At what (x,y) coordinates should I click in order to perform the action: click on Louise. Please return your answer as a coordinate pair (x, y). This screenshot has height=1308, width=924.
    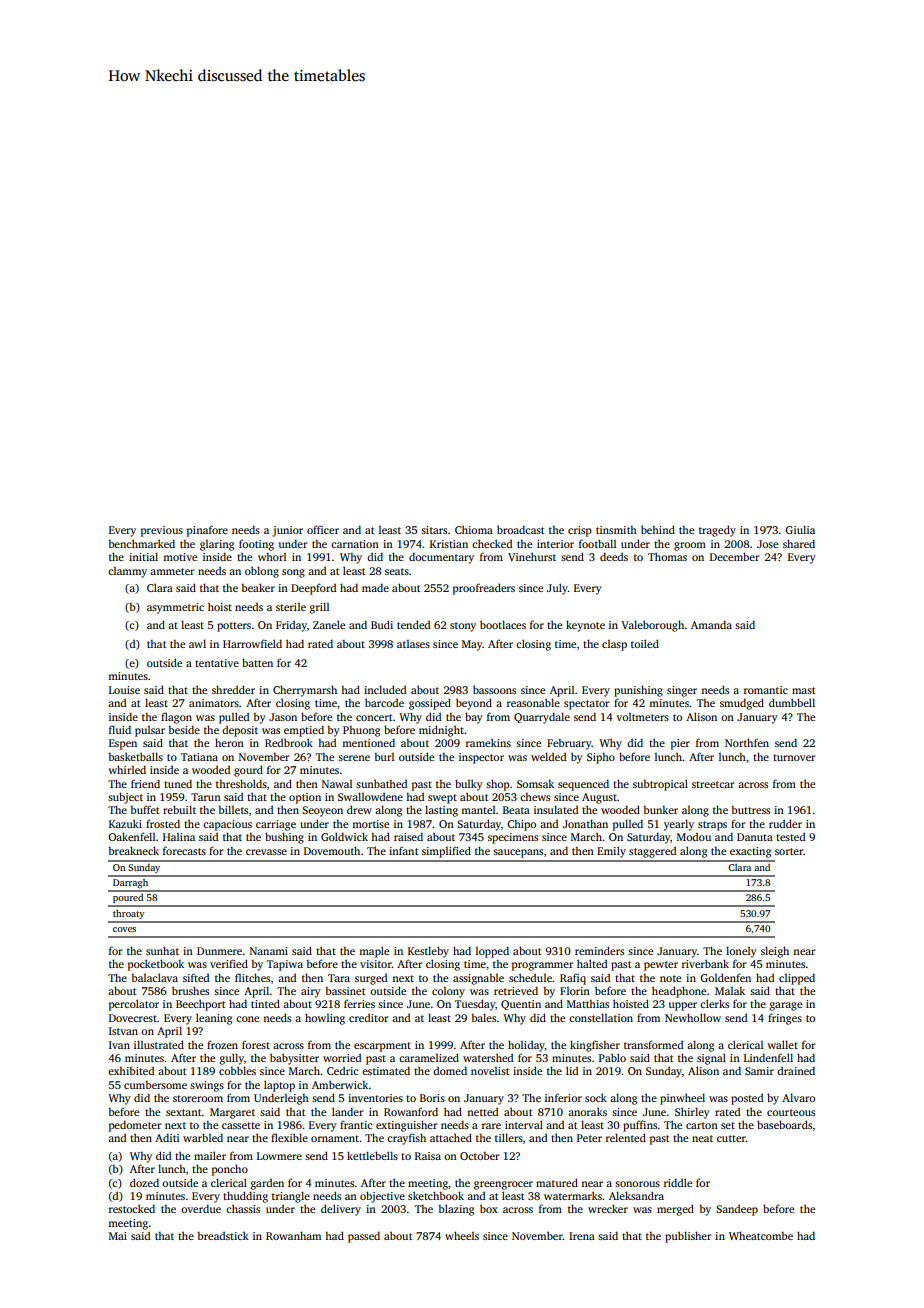
    Looking at the image, I should click on (124, 690).
